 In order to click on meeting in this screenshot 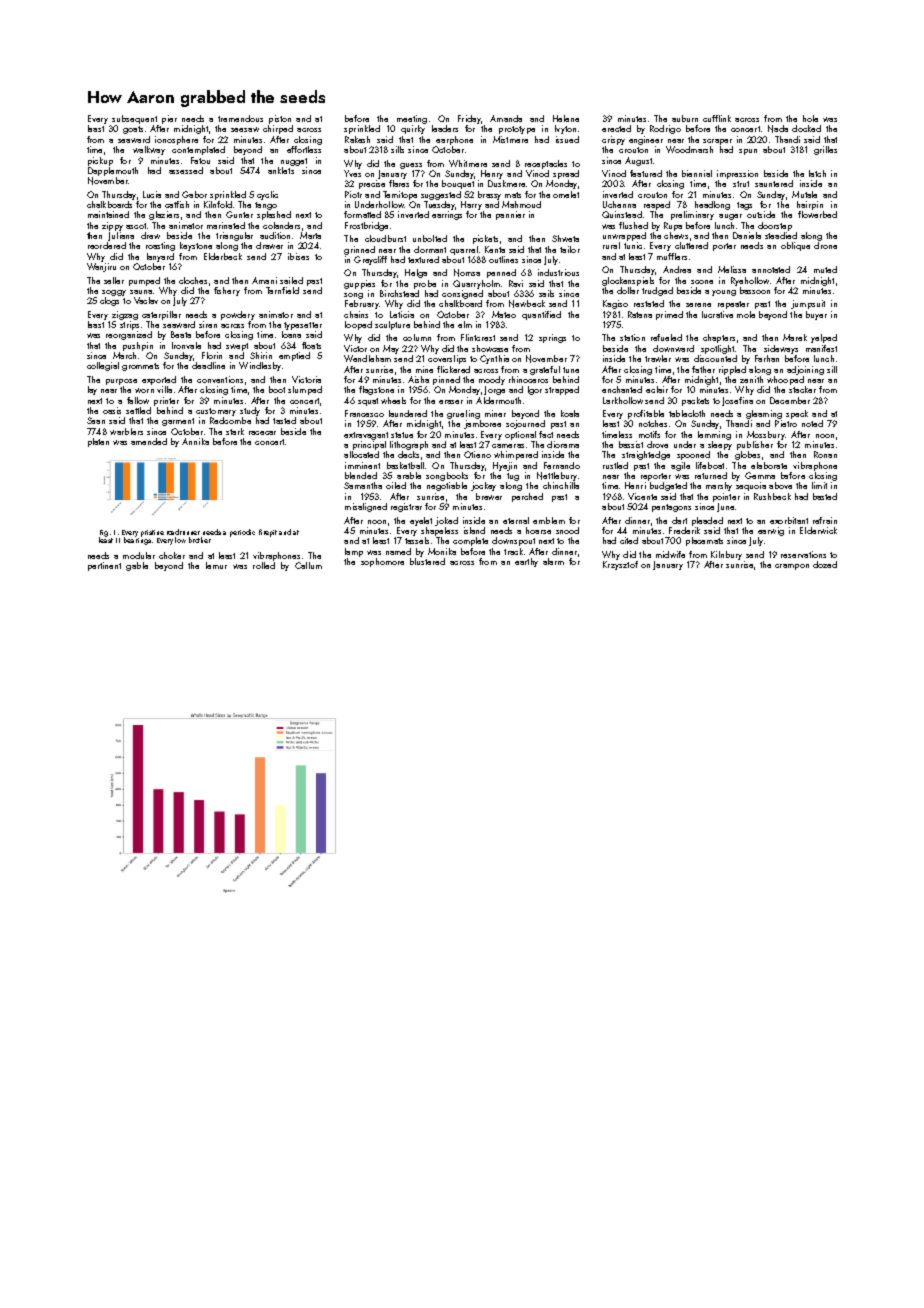, I will do `click(412, 119)`.
